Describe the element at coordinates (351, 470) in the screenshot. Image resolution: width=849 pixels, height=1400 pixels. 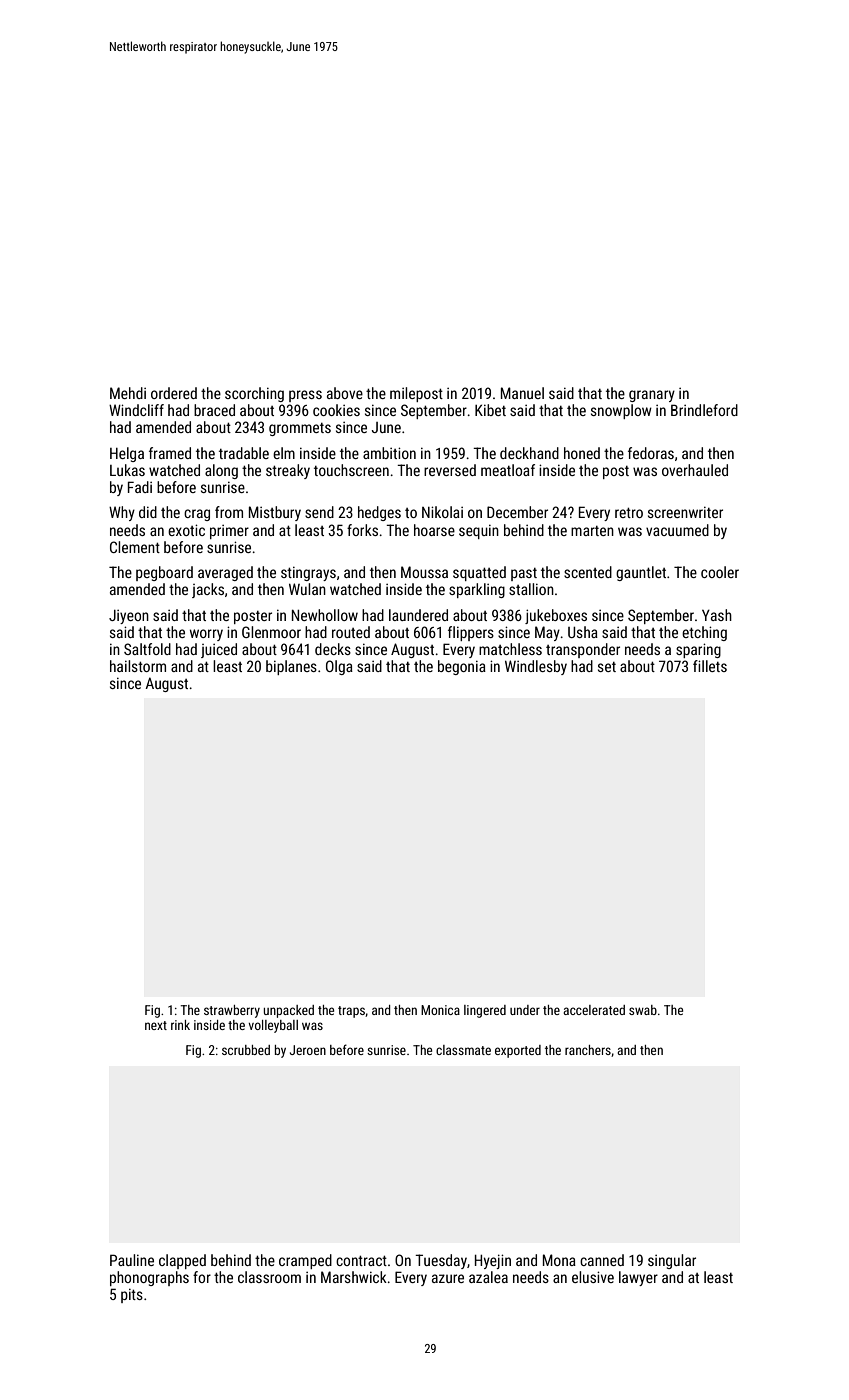
I see `touchscreen` at that location.
